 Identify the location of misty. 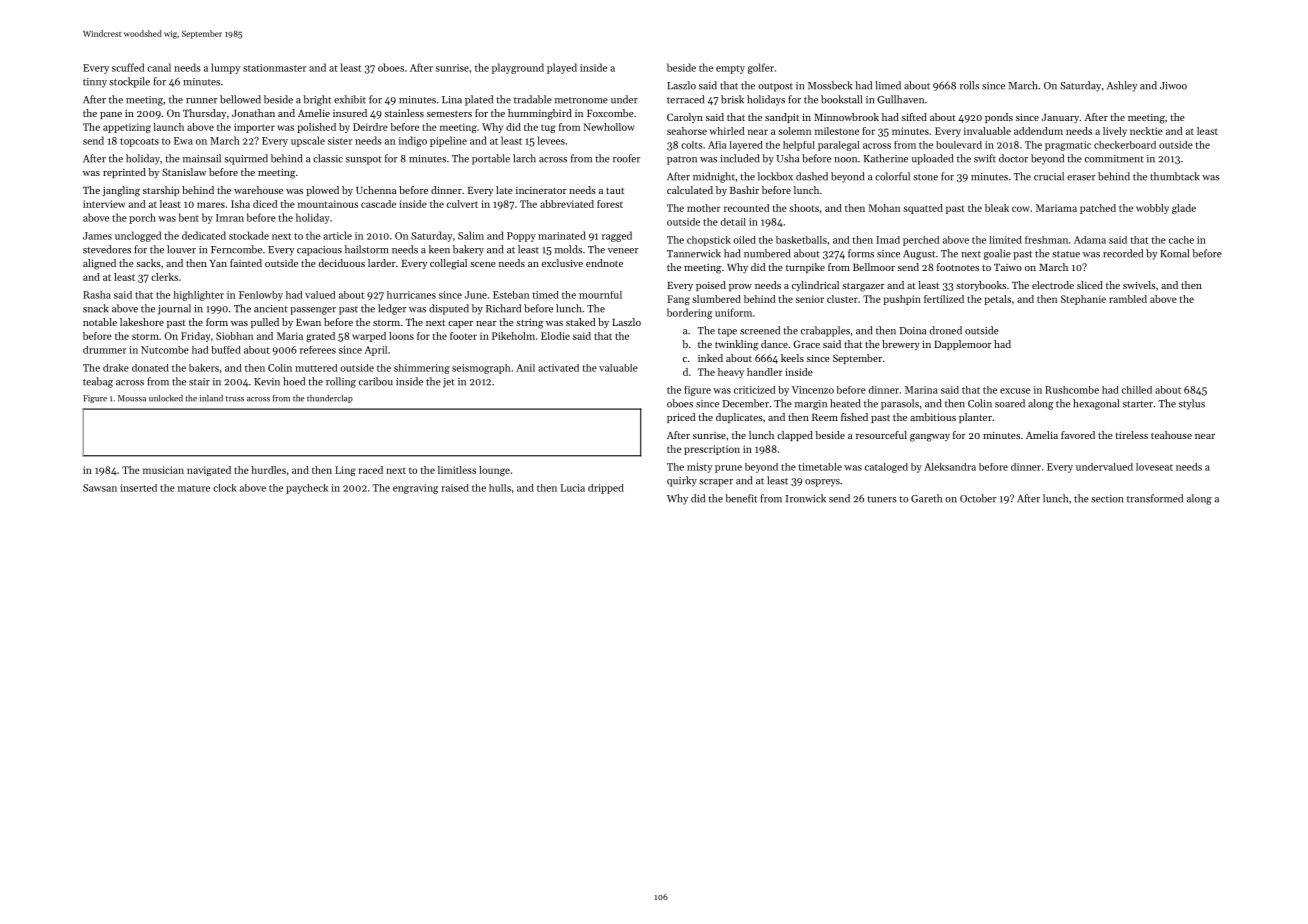
(699, 468).
